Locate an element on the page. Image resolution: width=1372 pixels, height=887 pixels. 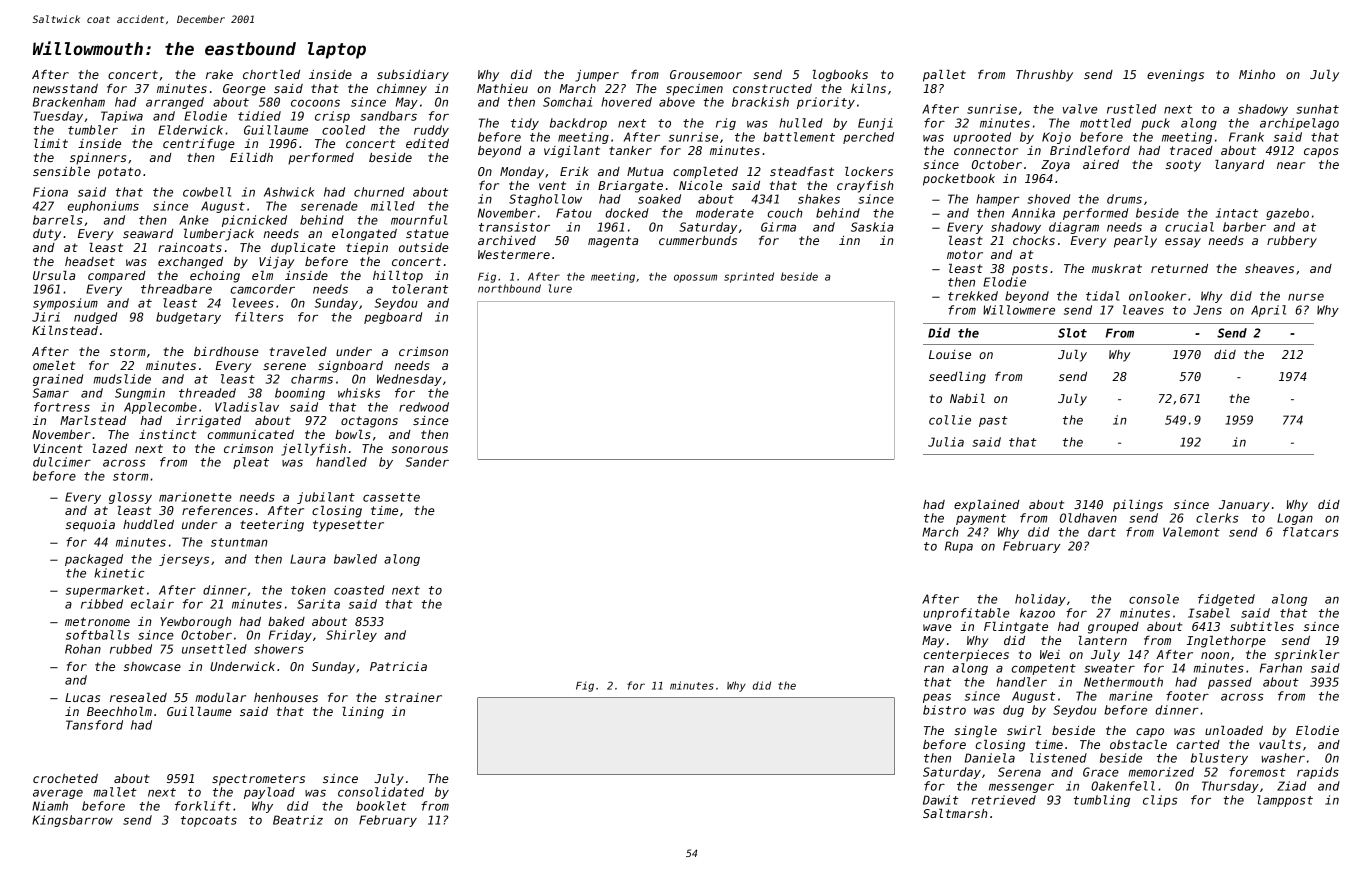
logbooks is located at coordinates (840, 76).
